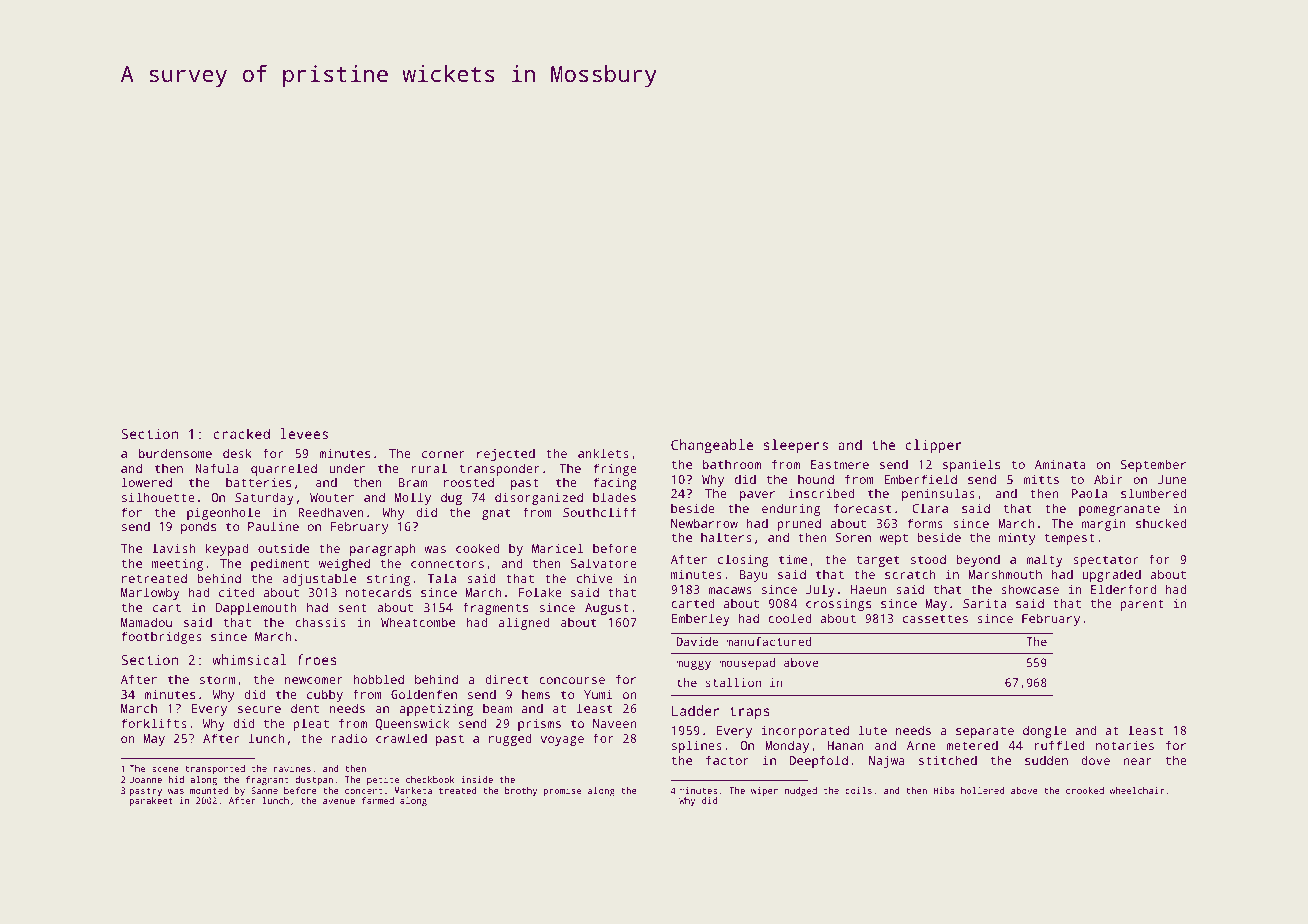  Describe the element at coordinates (933, 446) in the screenshot. I see `clipper` at that location.
